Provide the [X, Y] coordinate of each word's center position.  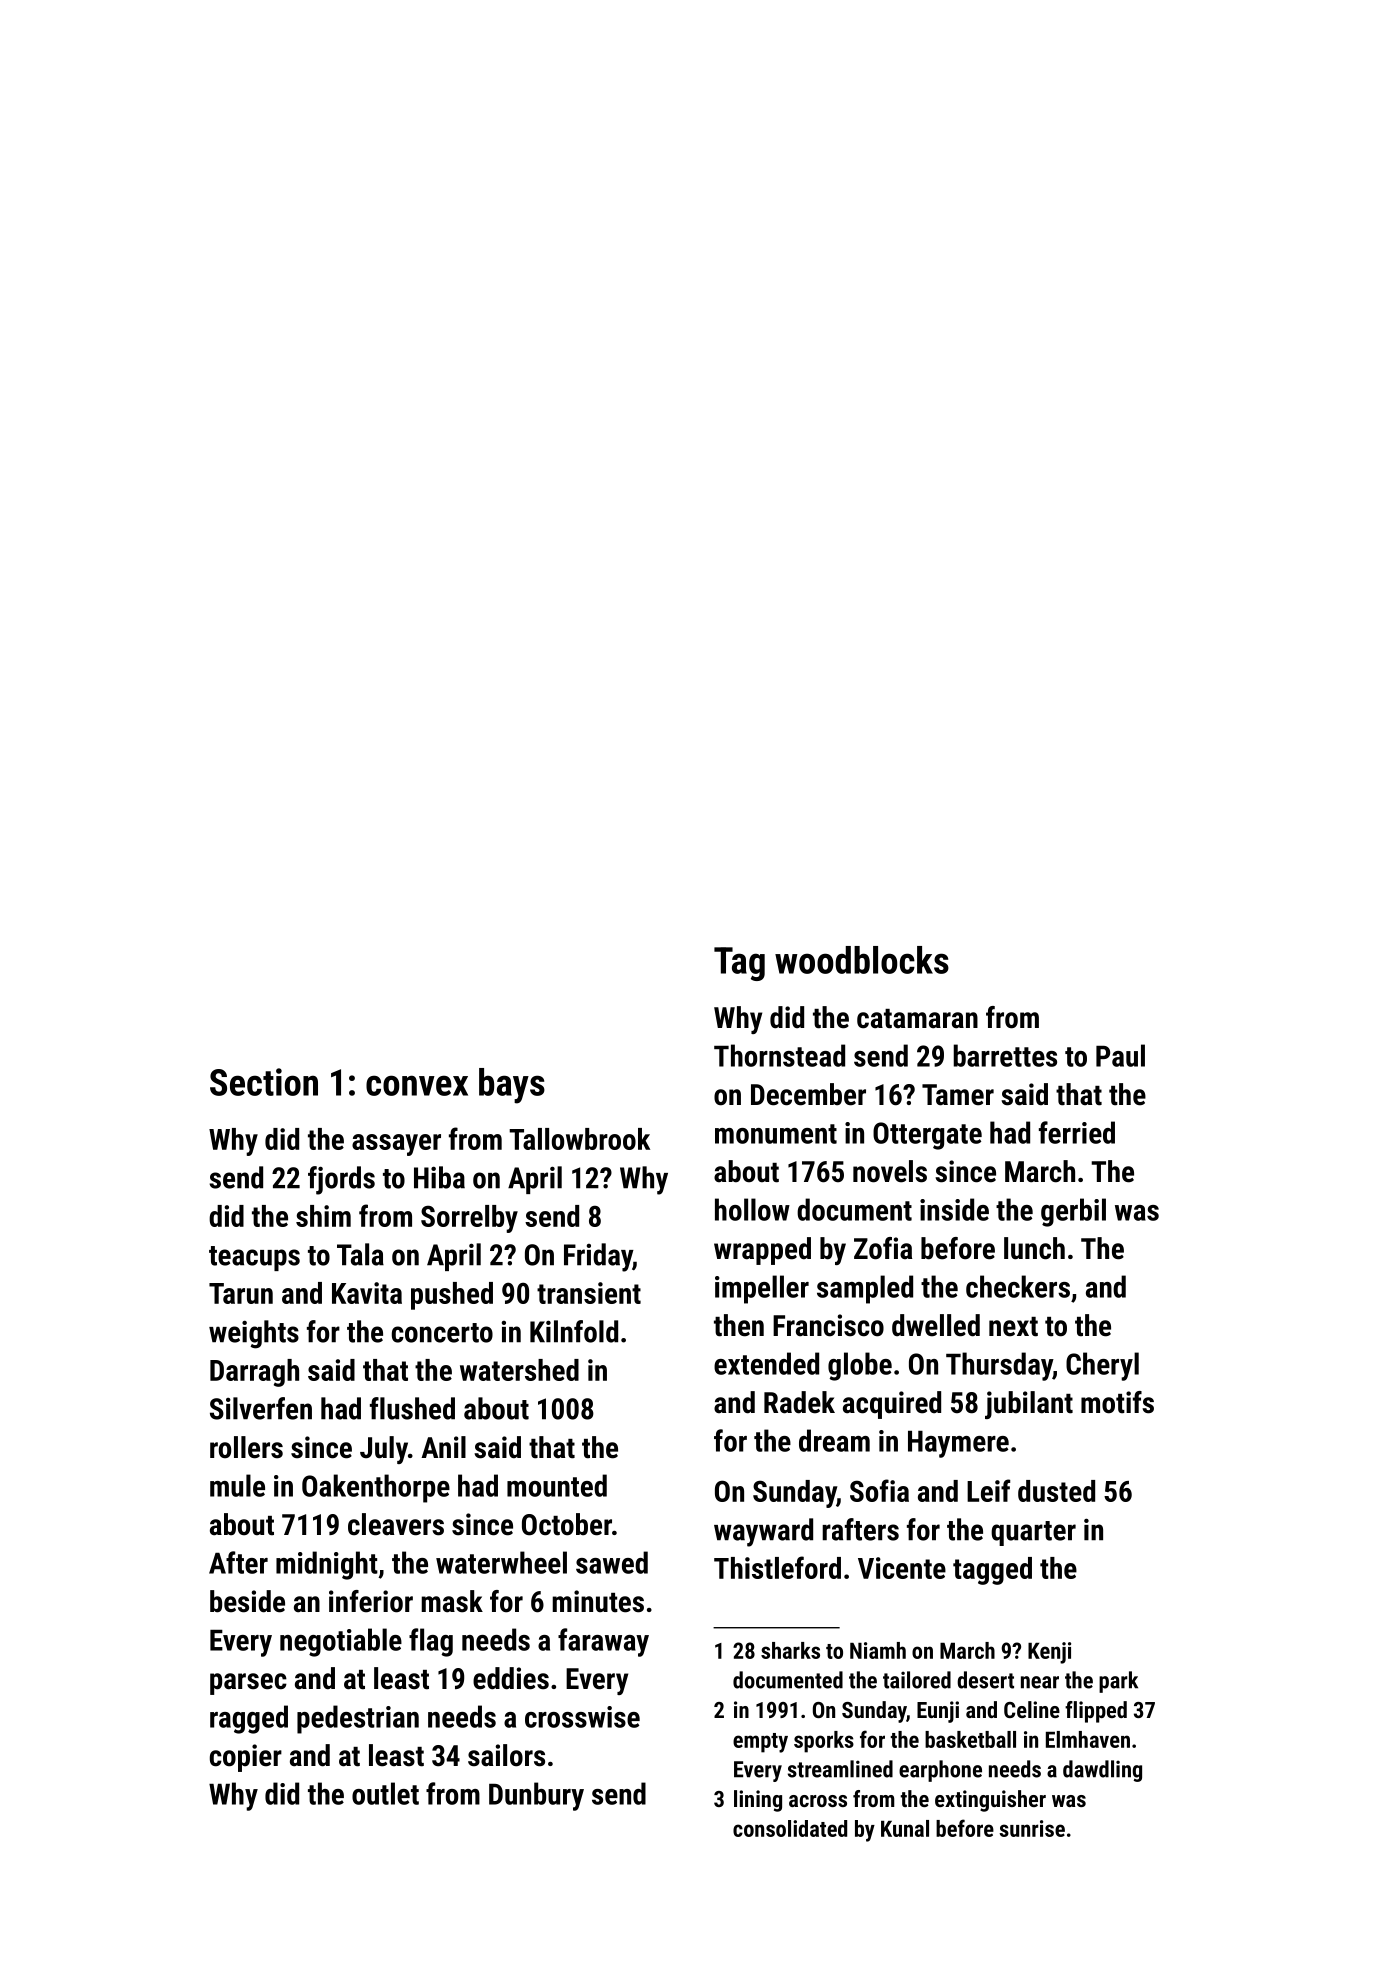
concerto [442, 1333]
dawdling [1102, 1771]
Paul [1120, 1055]
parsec [248, 1684]
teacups [254, 1258]
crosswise [582, 1717]
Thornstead [779, 1055]
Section [264, 1082]
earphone [940, 1771]
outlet [385, 1793]
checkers [1018, 1286]
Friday [598, 1257]
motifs [1117, 1402]
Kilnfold [574, 1331]
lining [758, 1801]
